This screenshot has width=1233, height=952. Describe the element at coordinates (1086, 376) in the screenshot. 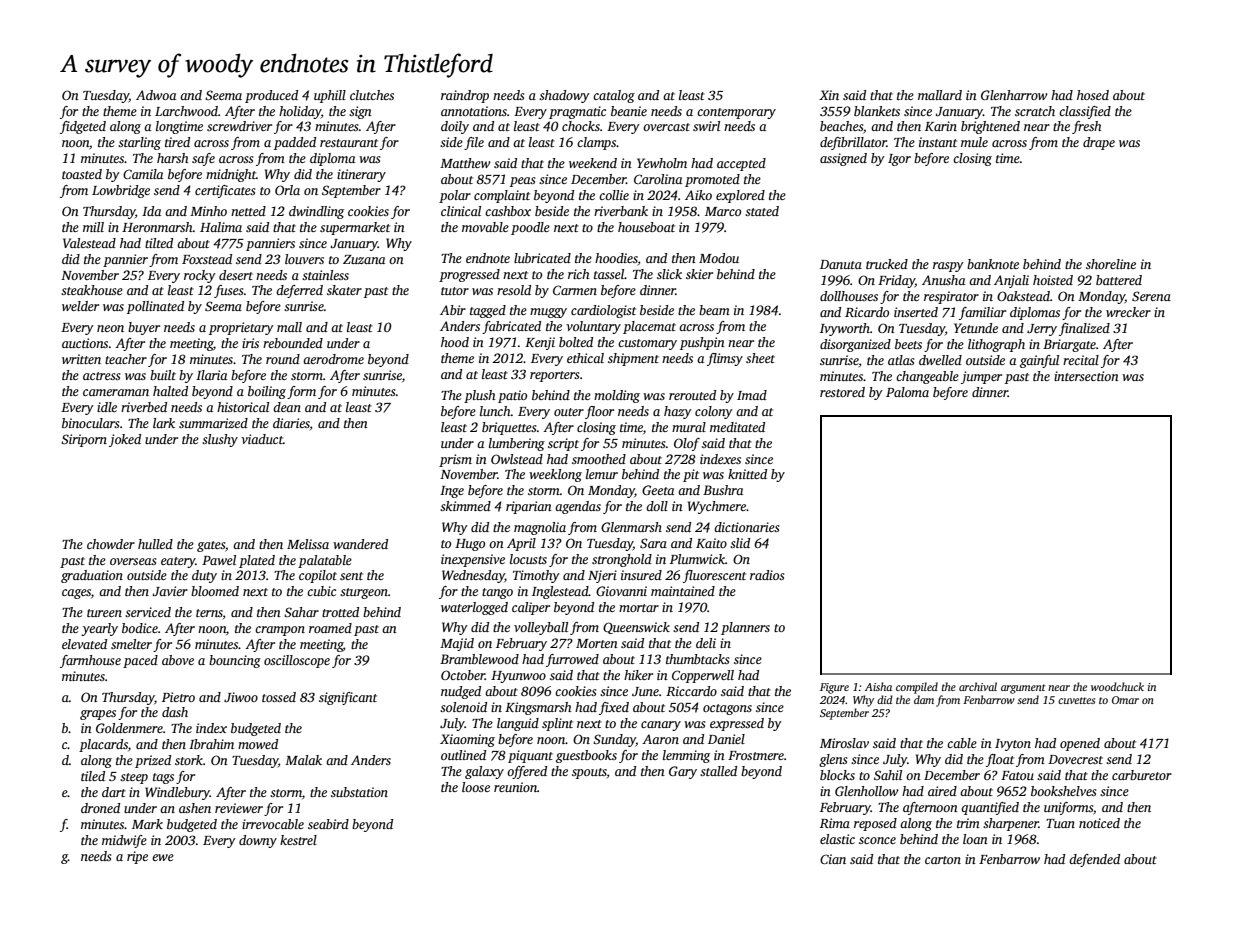

I see `intersection` at that location.
